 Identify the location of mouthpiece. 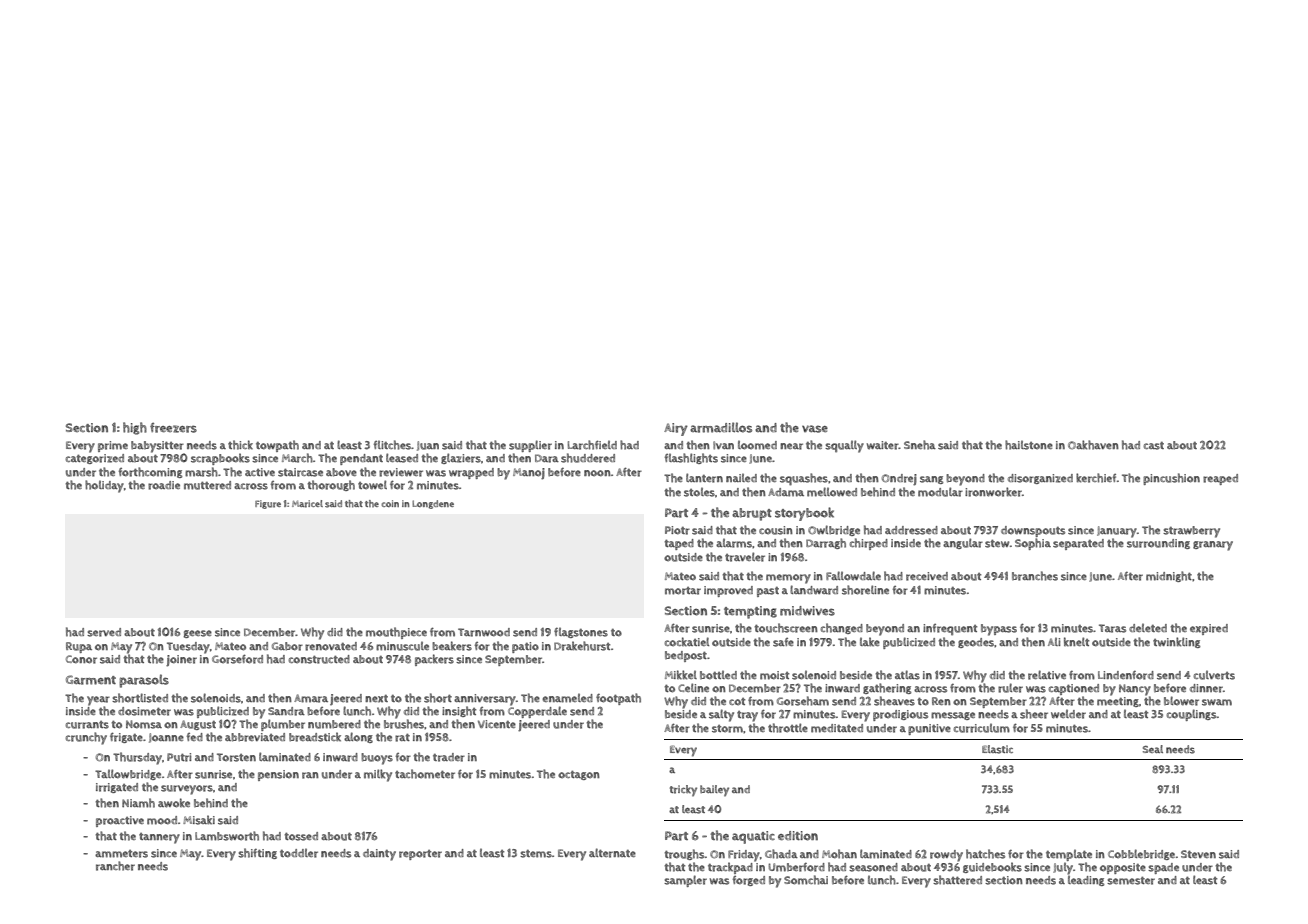
(396, 633).
